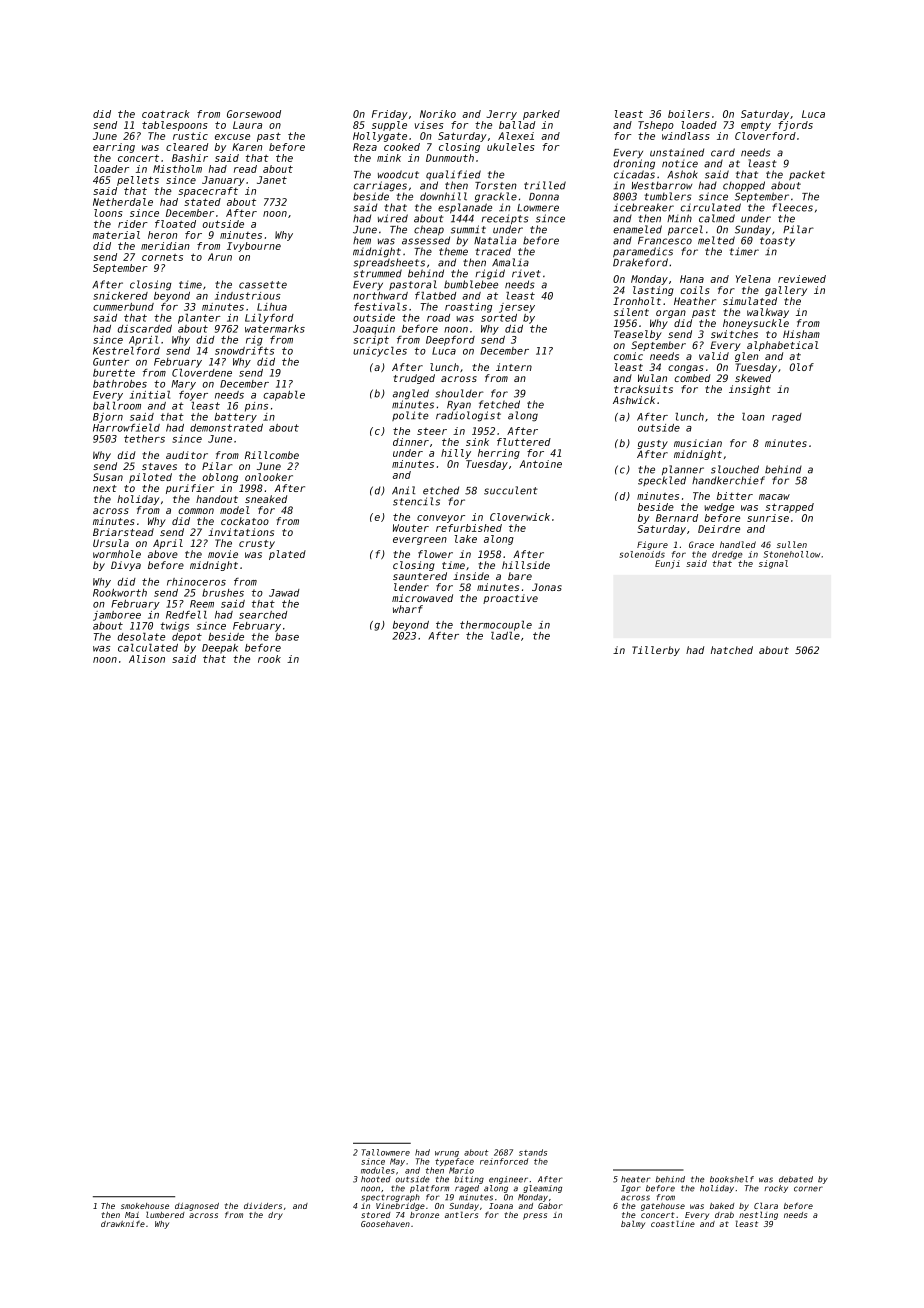 The width and height of the screenshot is (924, 1308). I want to click on Rillcombe, so click(272, 455).
